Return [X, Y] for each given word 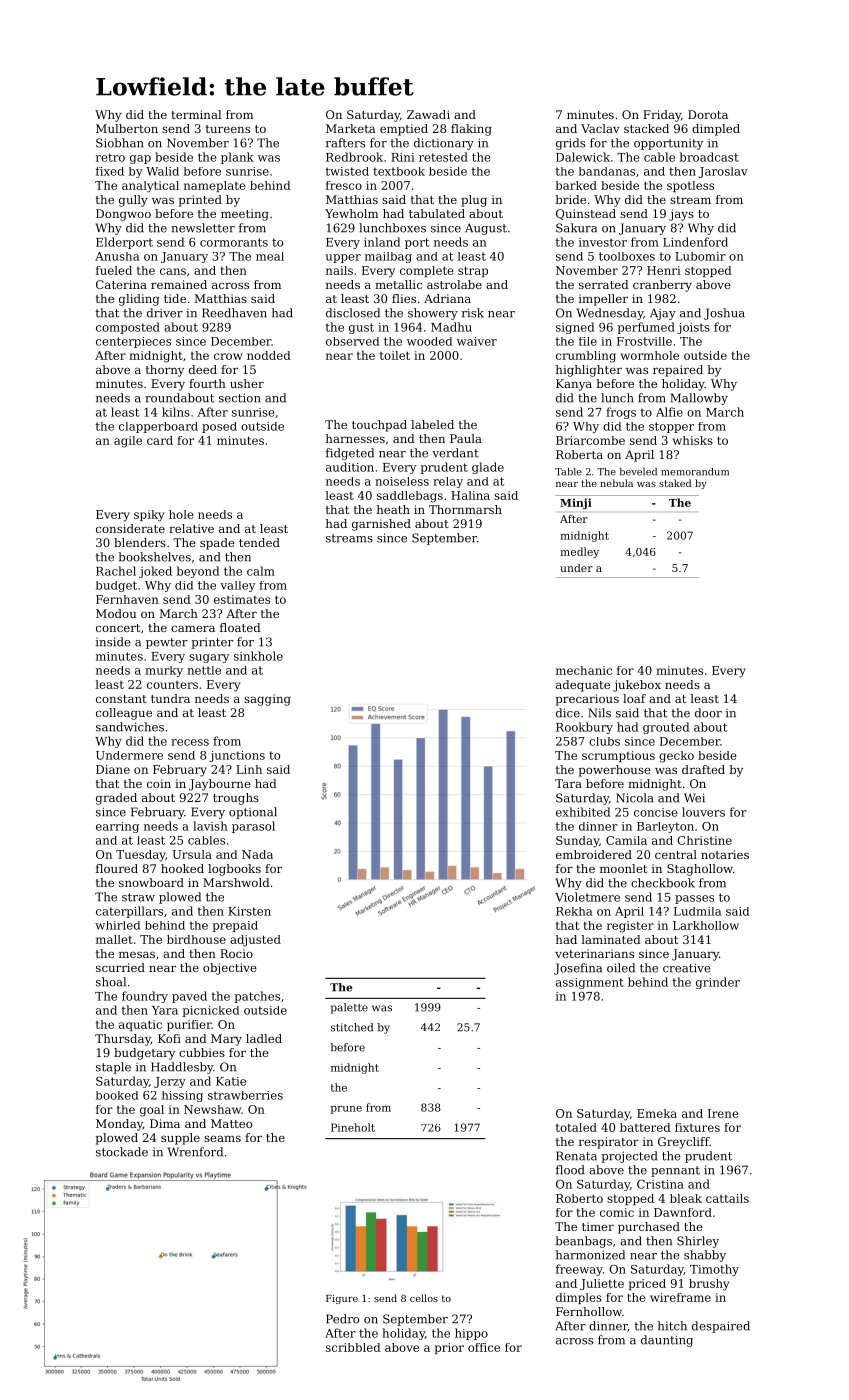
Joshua [724, 314]
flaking [471, 130]
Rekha [574, 911]
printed [200, 201]
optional [253, 813]
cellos [424, 1298]
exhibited [583, 812]
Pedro [342, 1319]
